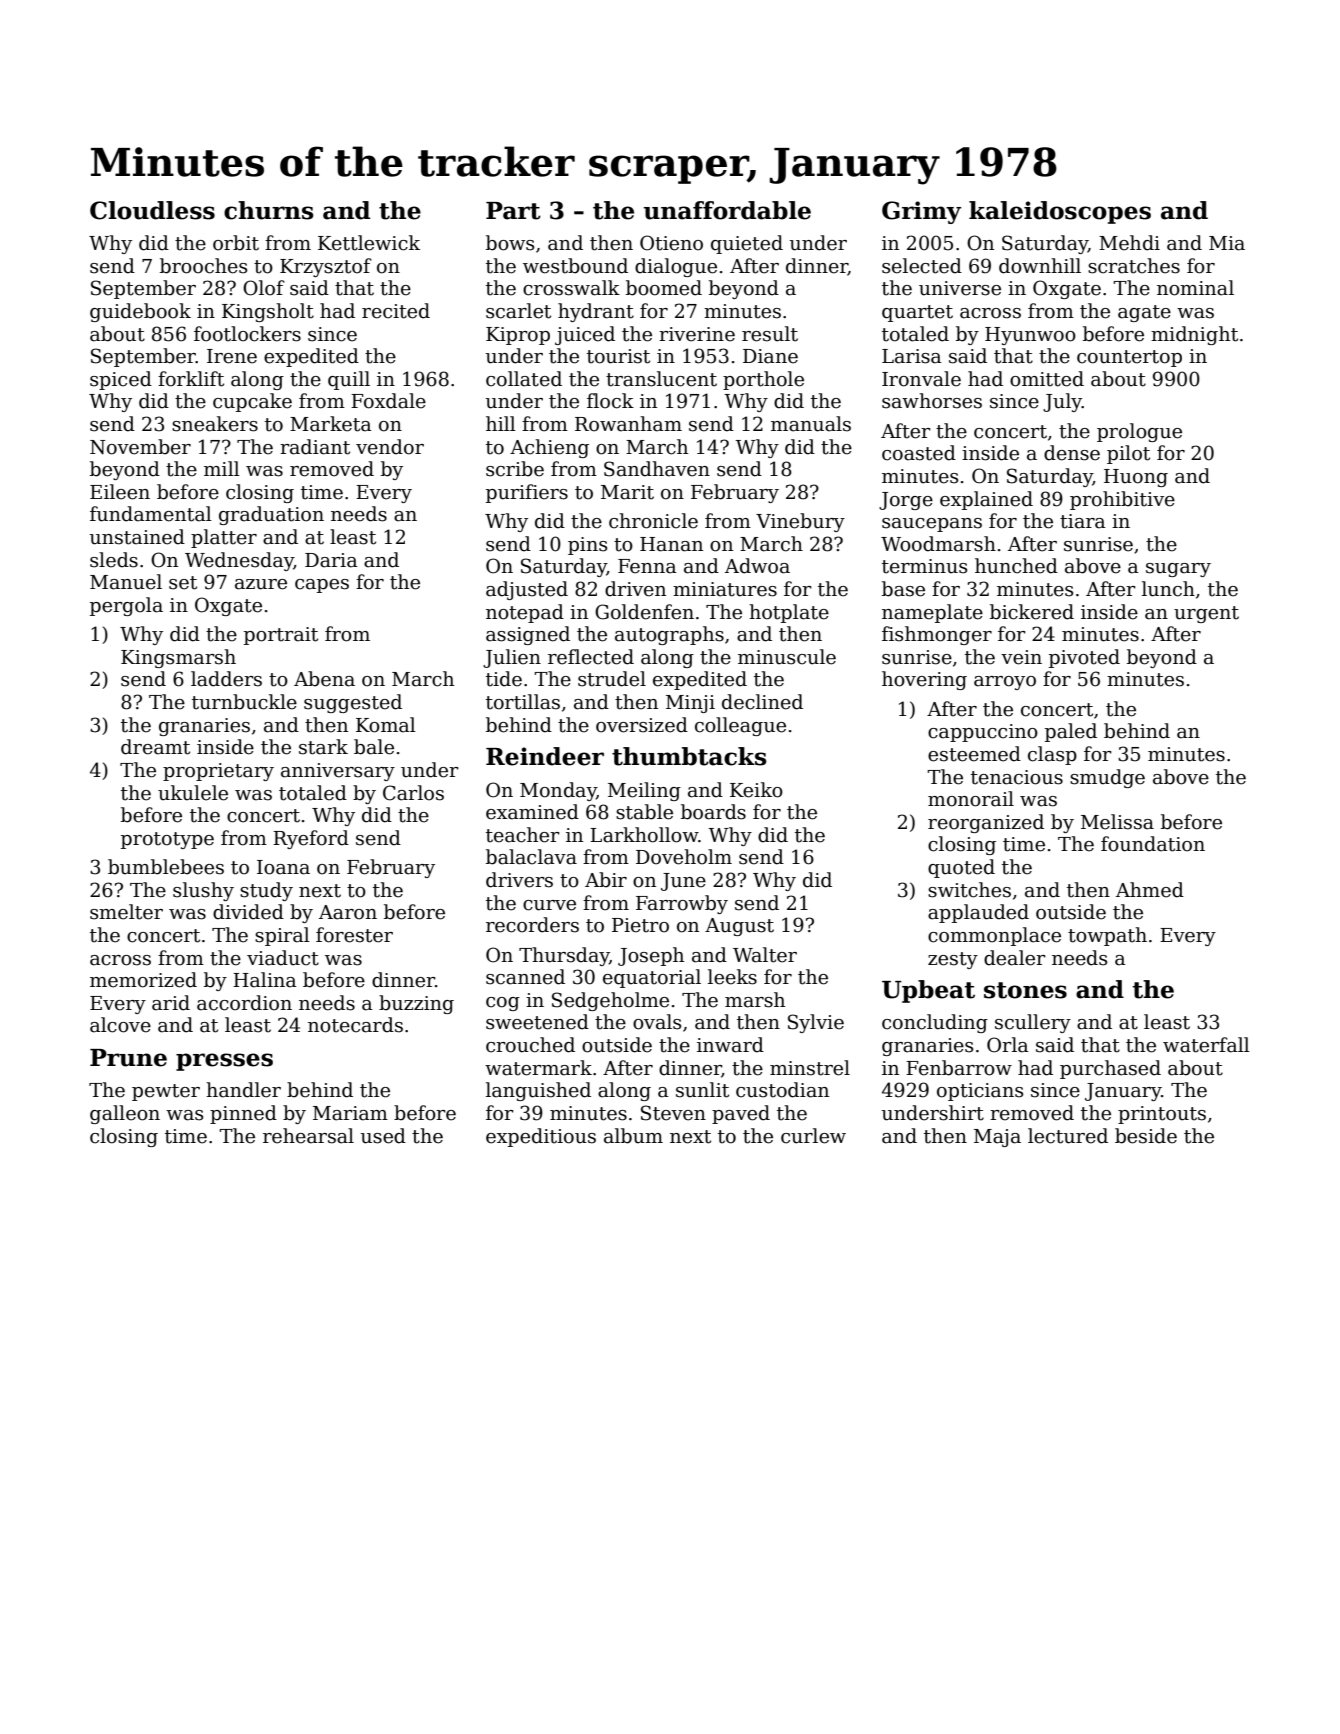 Image resolution: width=1340 pixels, height=1734 pixels. Describe the element at coordinates (1168, 589) in the screenshot. I see `lunch` at that location.
